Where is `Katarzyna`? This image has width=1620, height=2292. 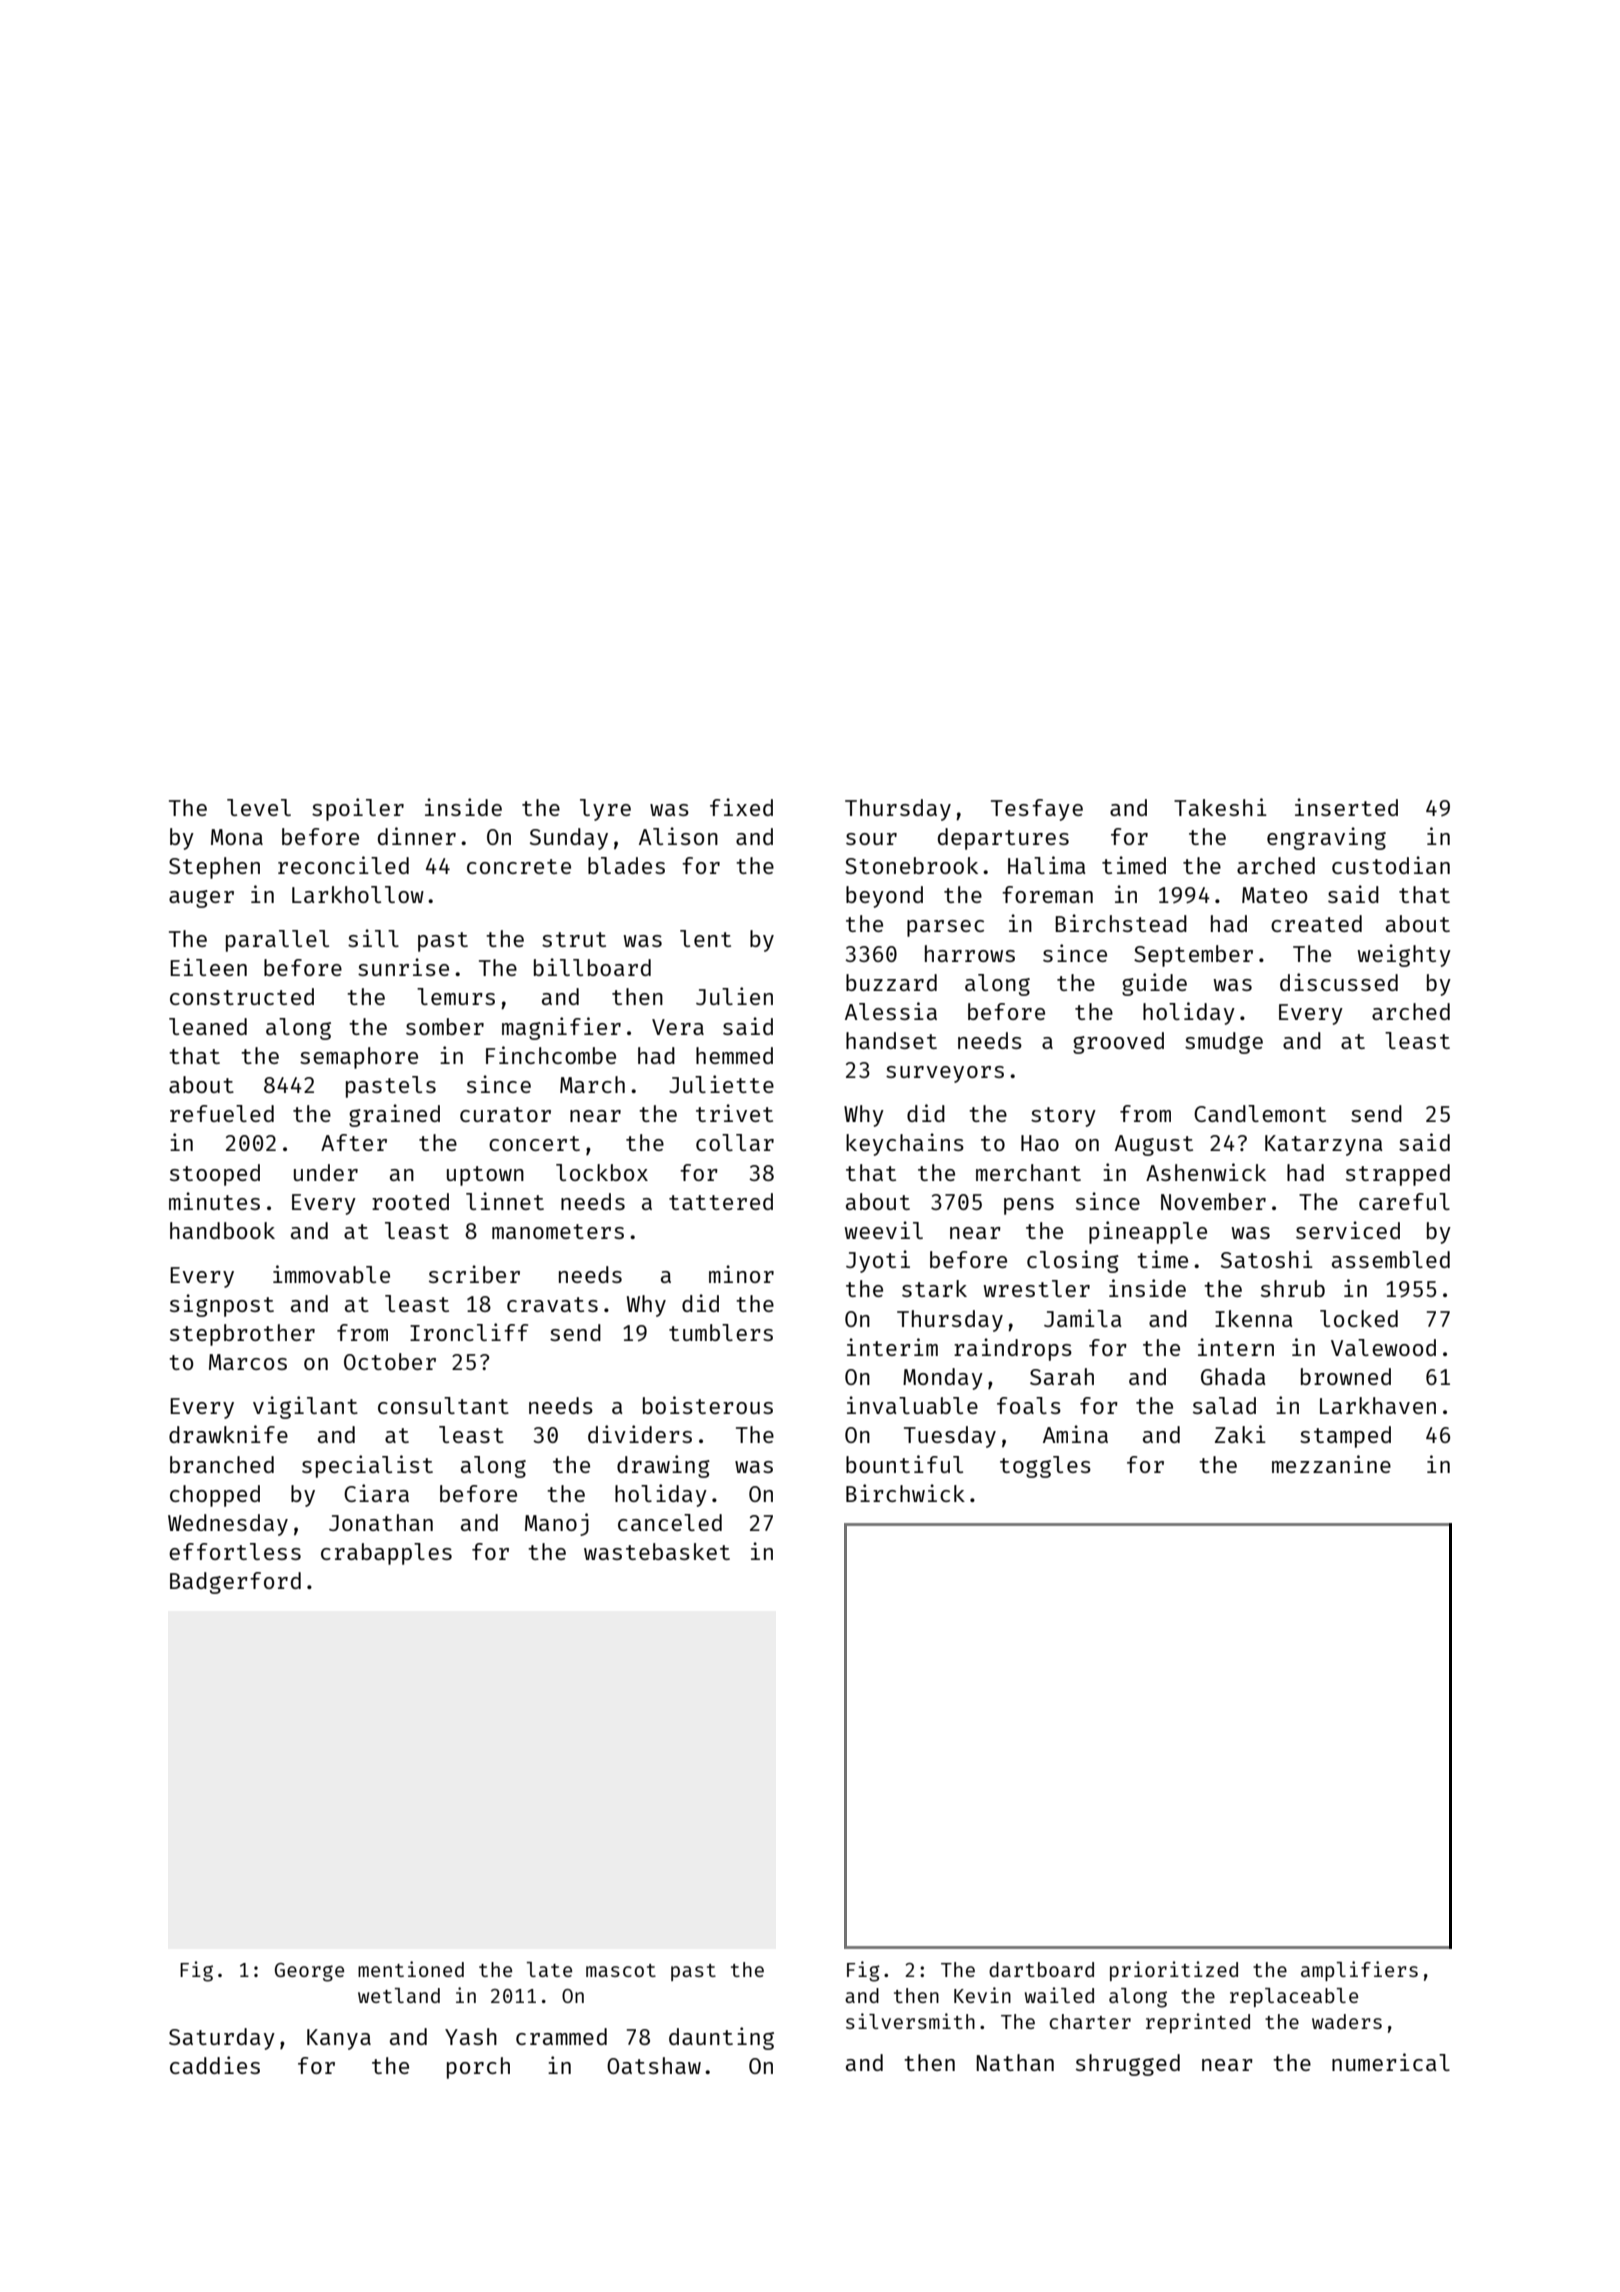 Katarzyna is located at coordinates (1323, 1145).
